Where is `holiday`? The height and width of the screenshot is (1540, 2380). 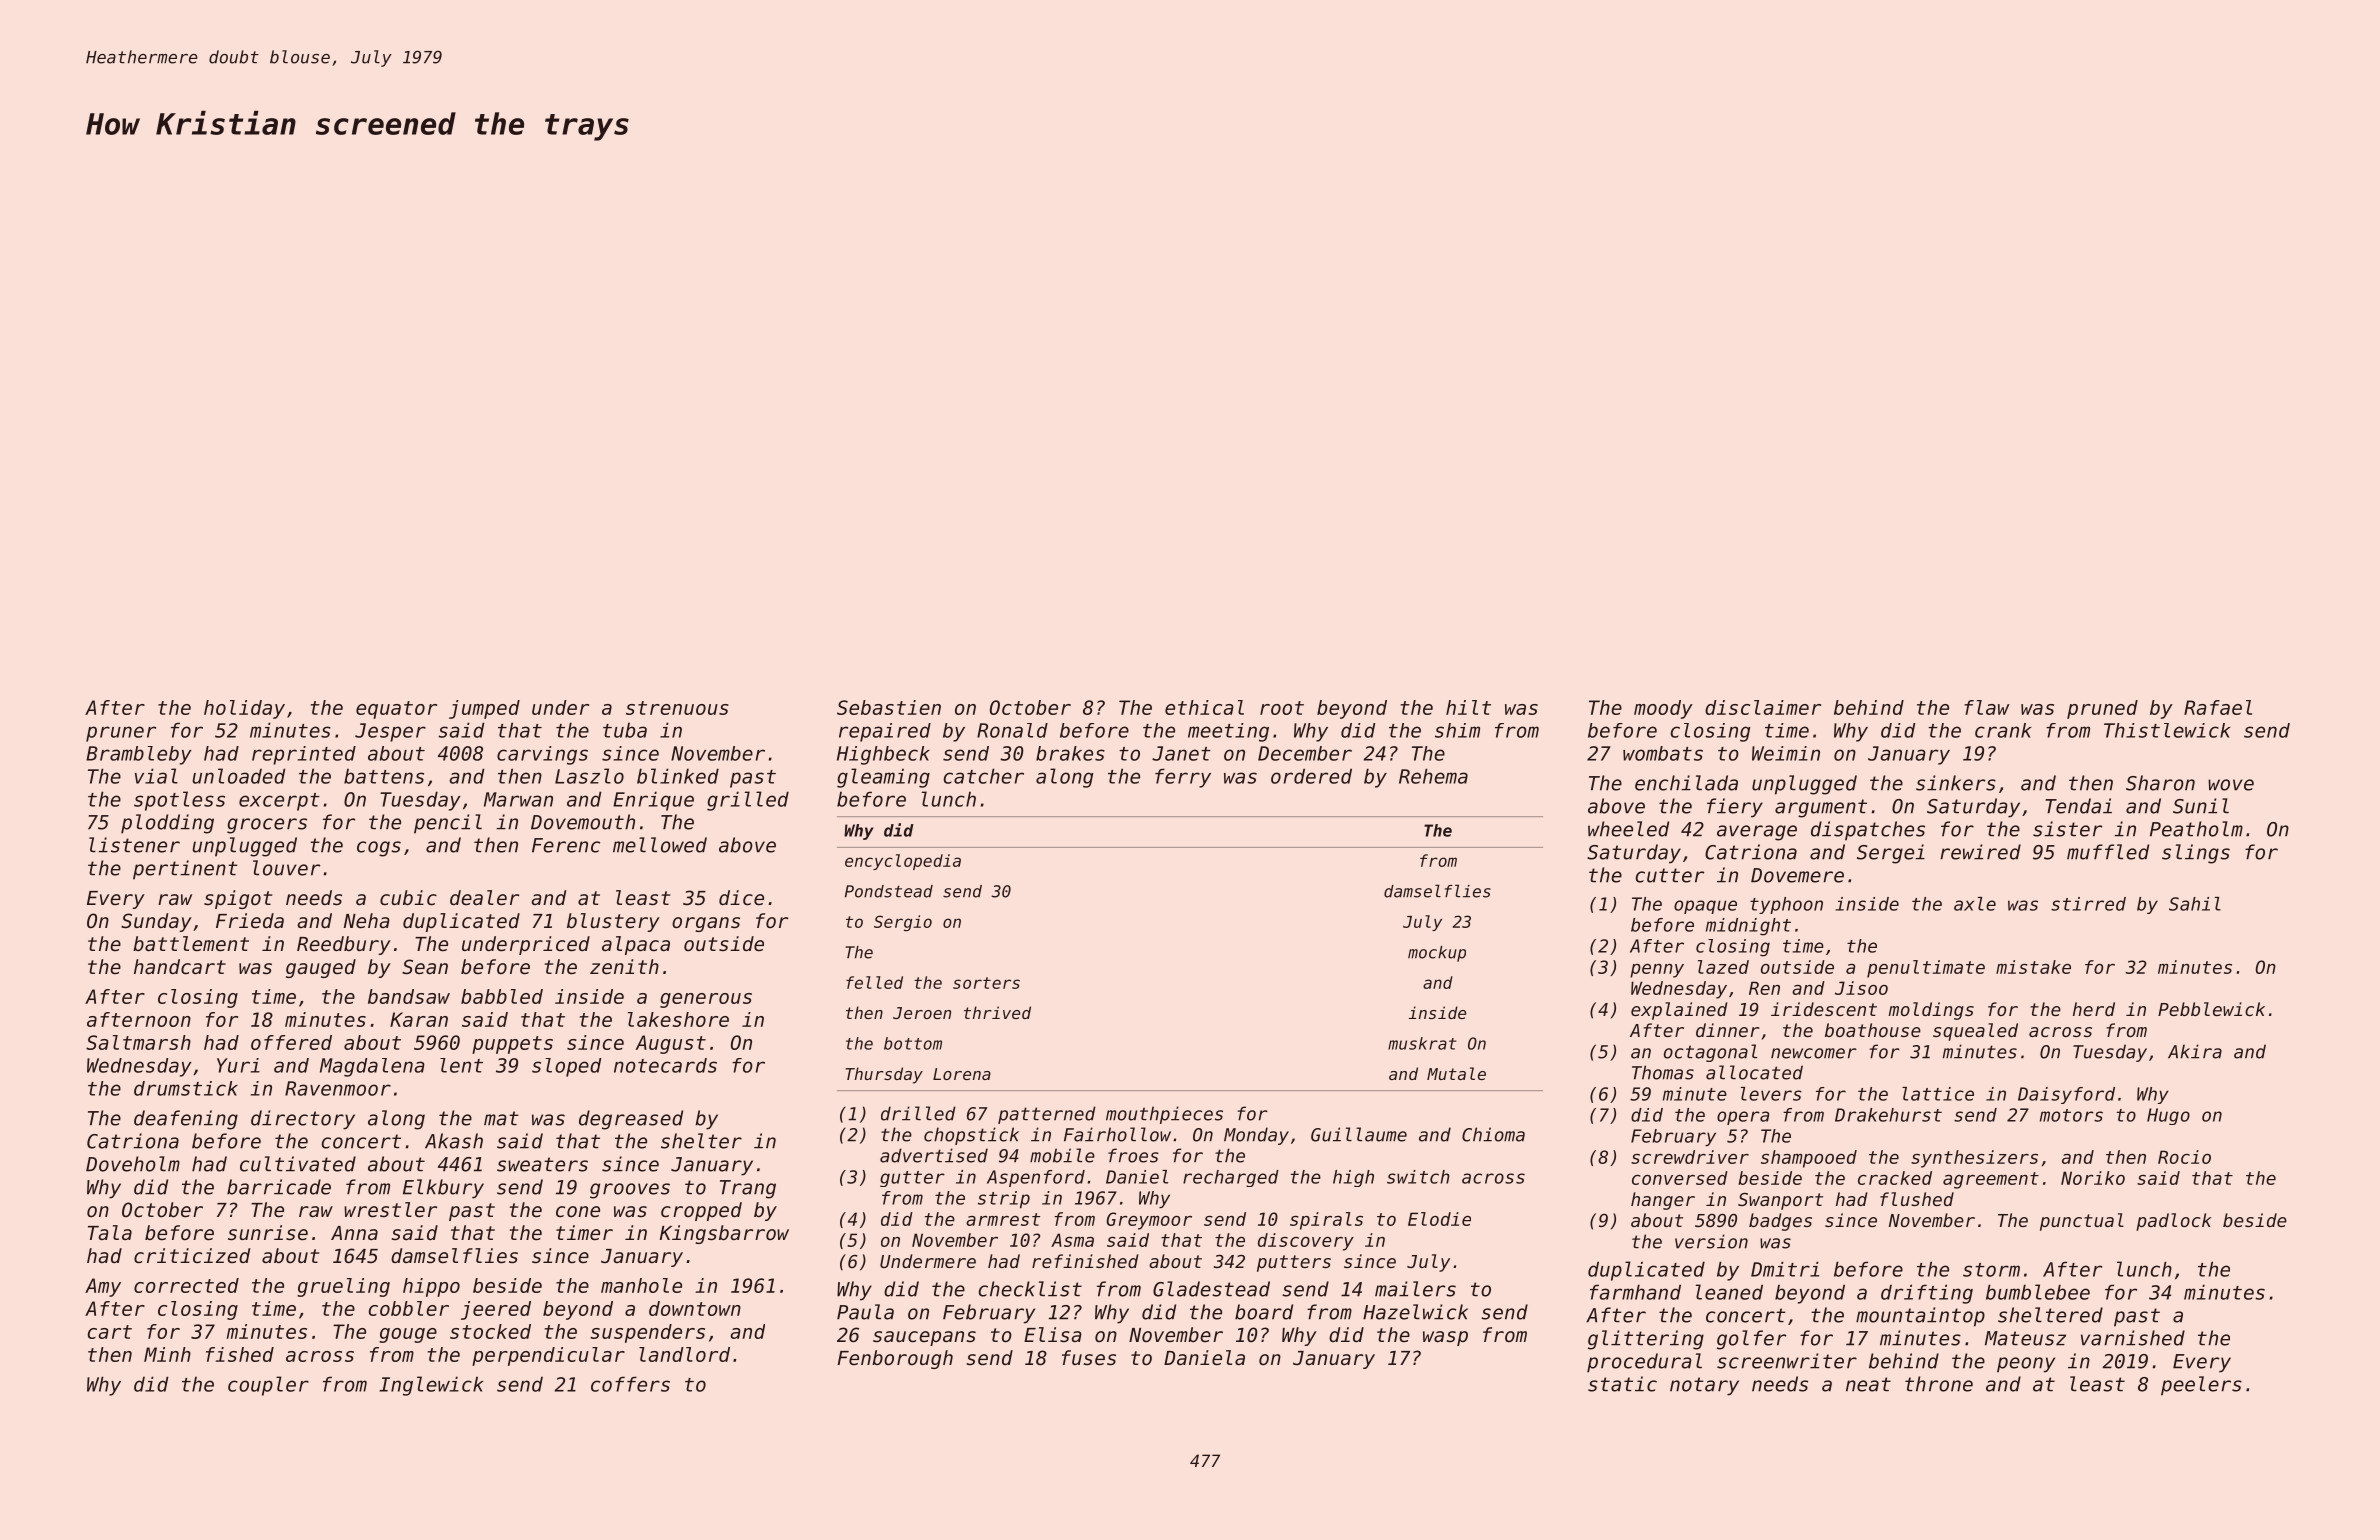
holiday is located at coordinates (244, 709).
